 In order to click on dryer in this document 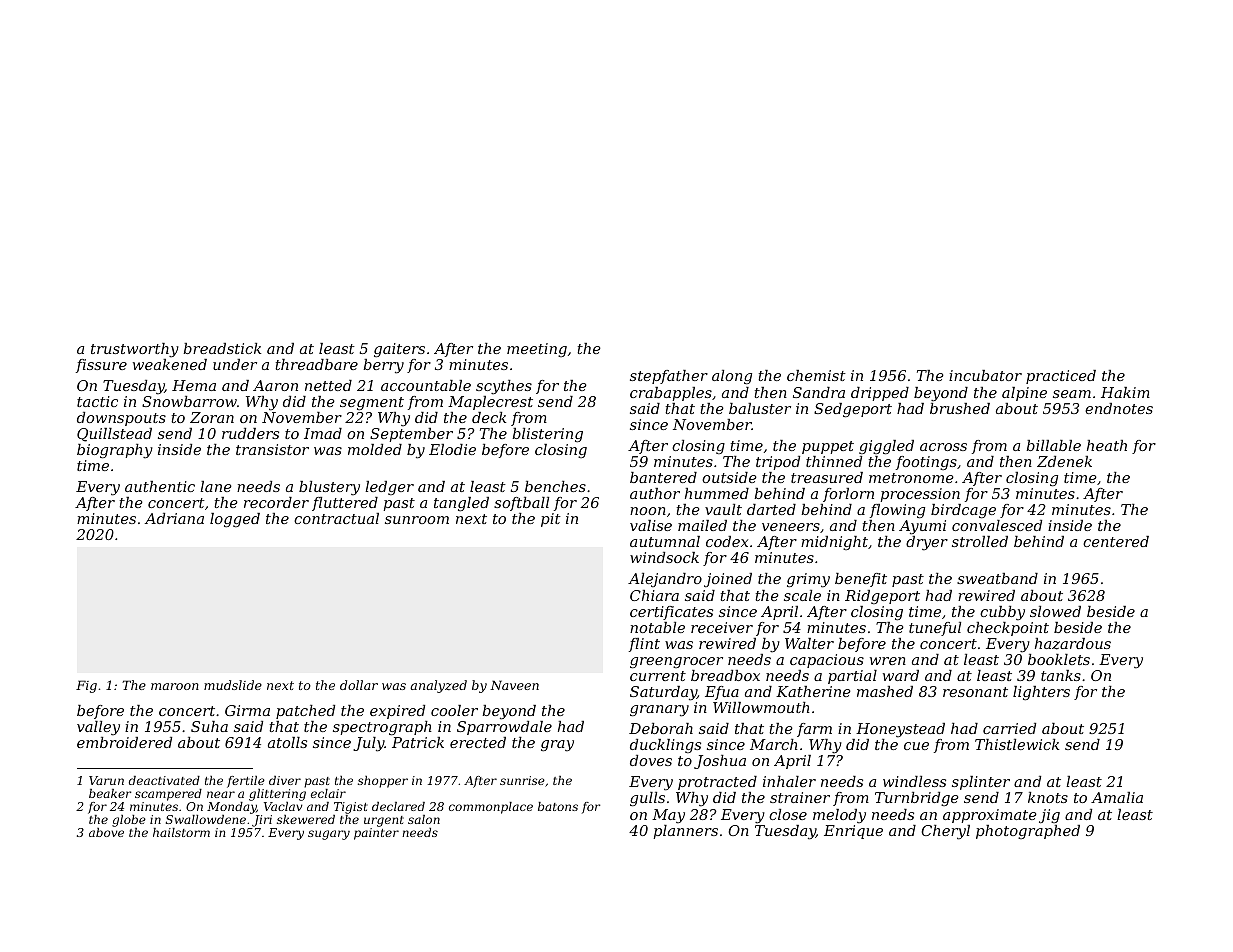, I will do `click(927, 543)`.
